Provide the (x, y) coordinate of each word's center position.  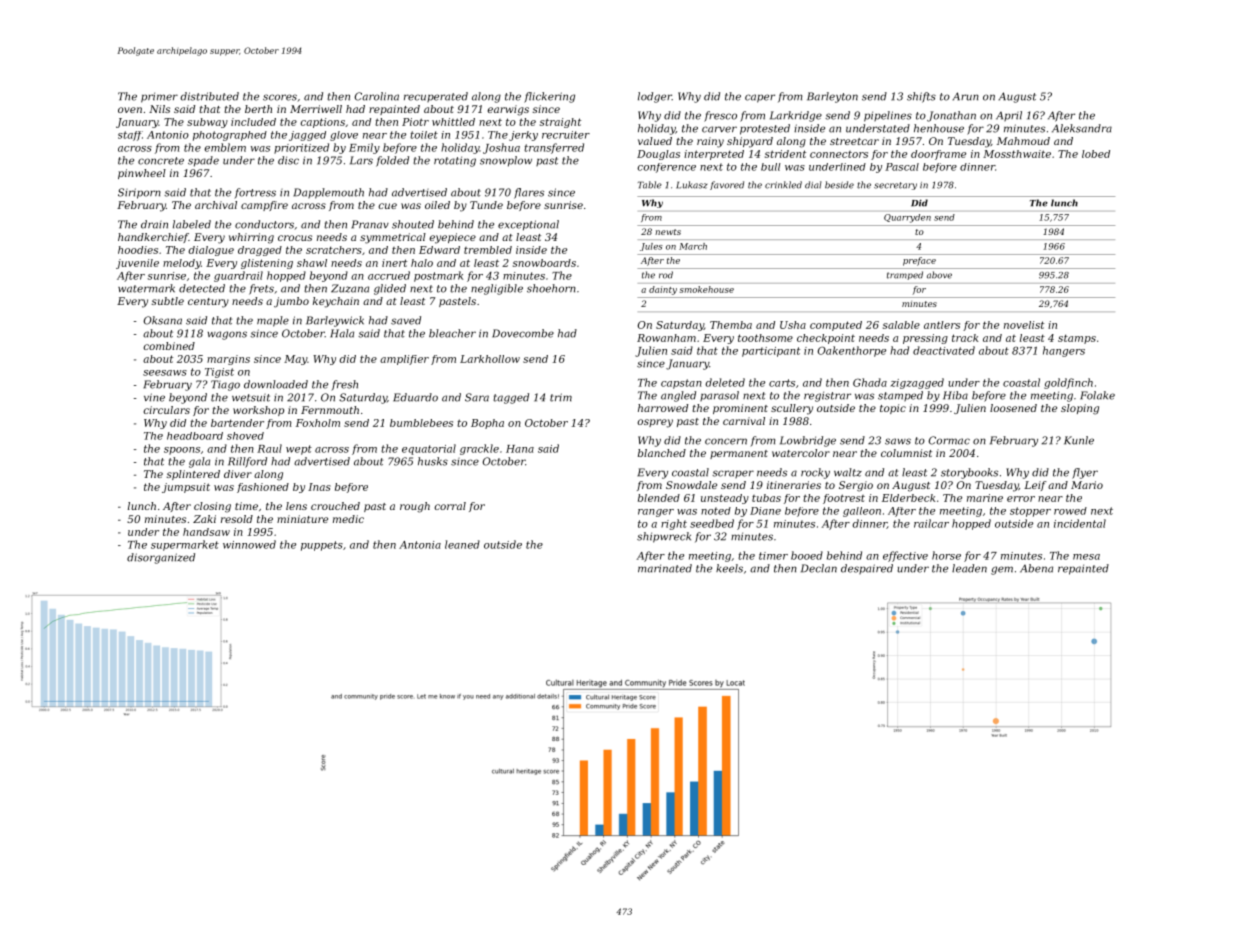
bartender (237, 423)
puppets (322, 546)
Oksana (163, 320)
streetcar (854, 141)
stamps (1077, 339)
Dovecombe (523, 333)
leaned (462, 544)
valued (655, 141)
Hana (520, 449)
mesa (1086, 557)
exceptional (528, 225)
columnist (906, 453)
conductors (264, 224)
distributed (209, 96)
